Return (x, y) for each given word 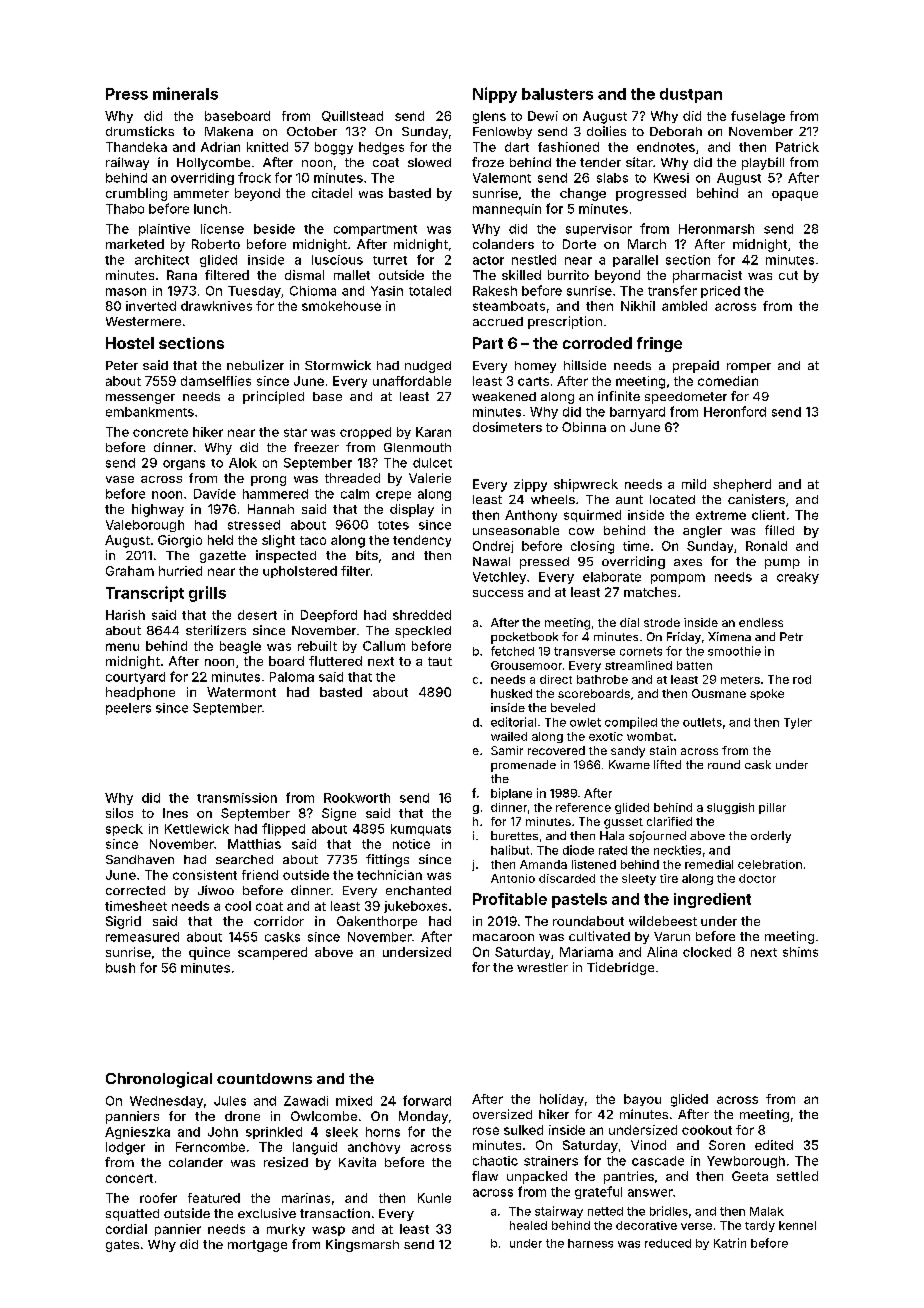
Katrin (730, 1243)
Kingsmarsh (362, 1245)
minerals (185, 93)
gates (122, 1246)
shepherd (742, 485)
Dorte (579, 244)
